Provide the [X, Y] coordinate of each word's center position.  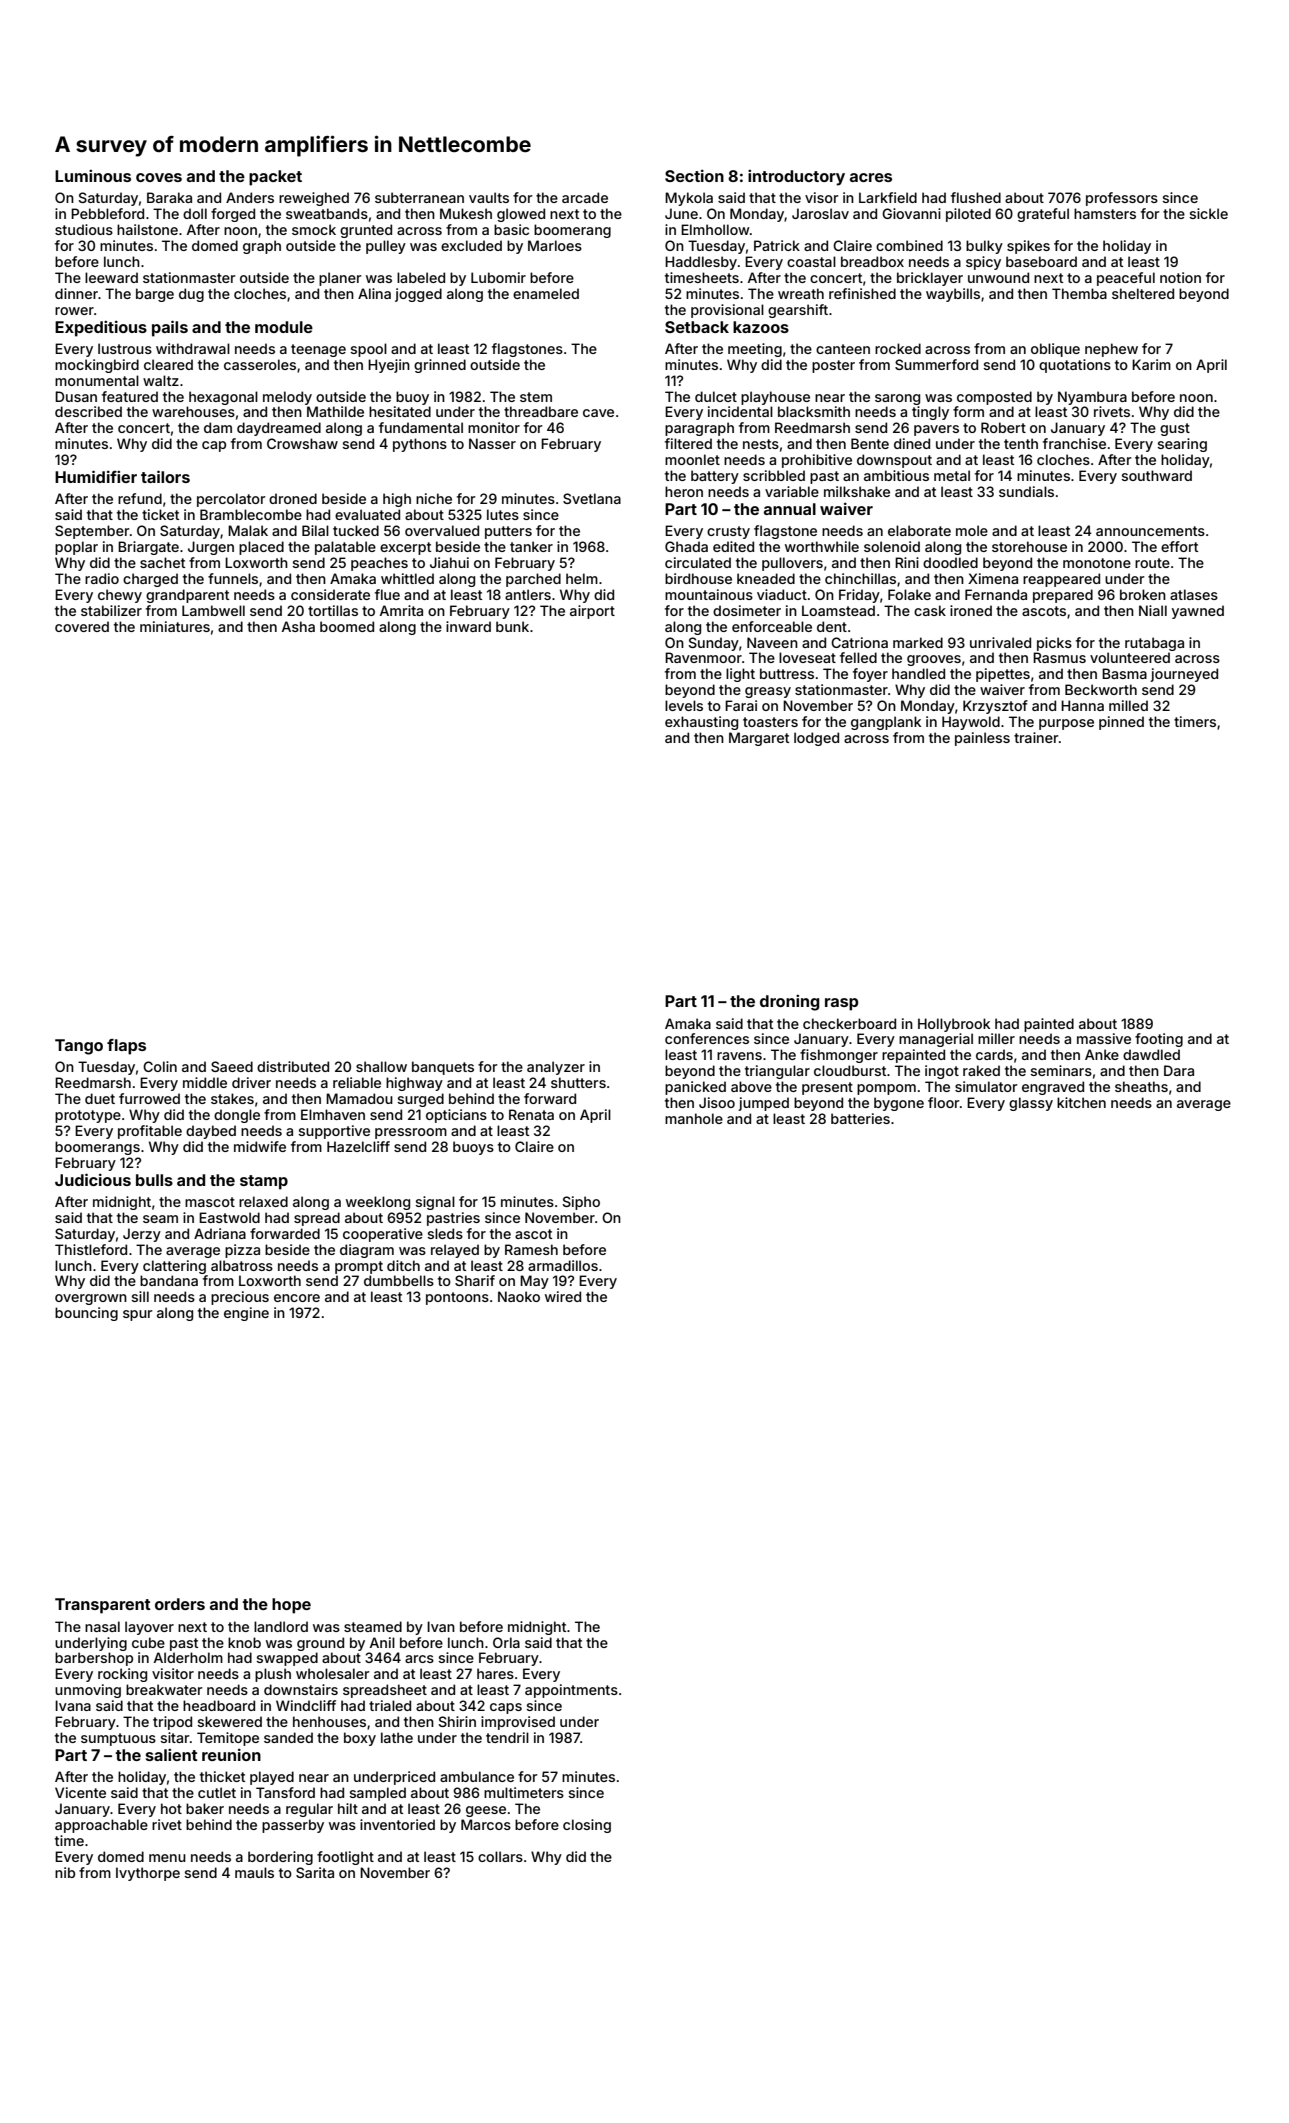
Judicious [93, 1179]
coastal [811, 261]
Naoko [519, 1296]
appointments [571, 1691]
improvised [518, 1723]
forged [233, 215]
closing [587, 1826]
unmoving [88, 1691]
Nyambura [1092, 398]
